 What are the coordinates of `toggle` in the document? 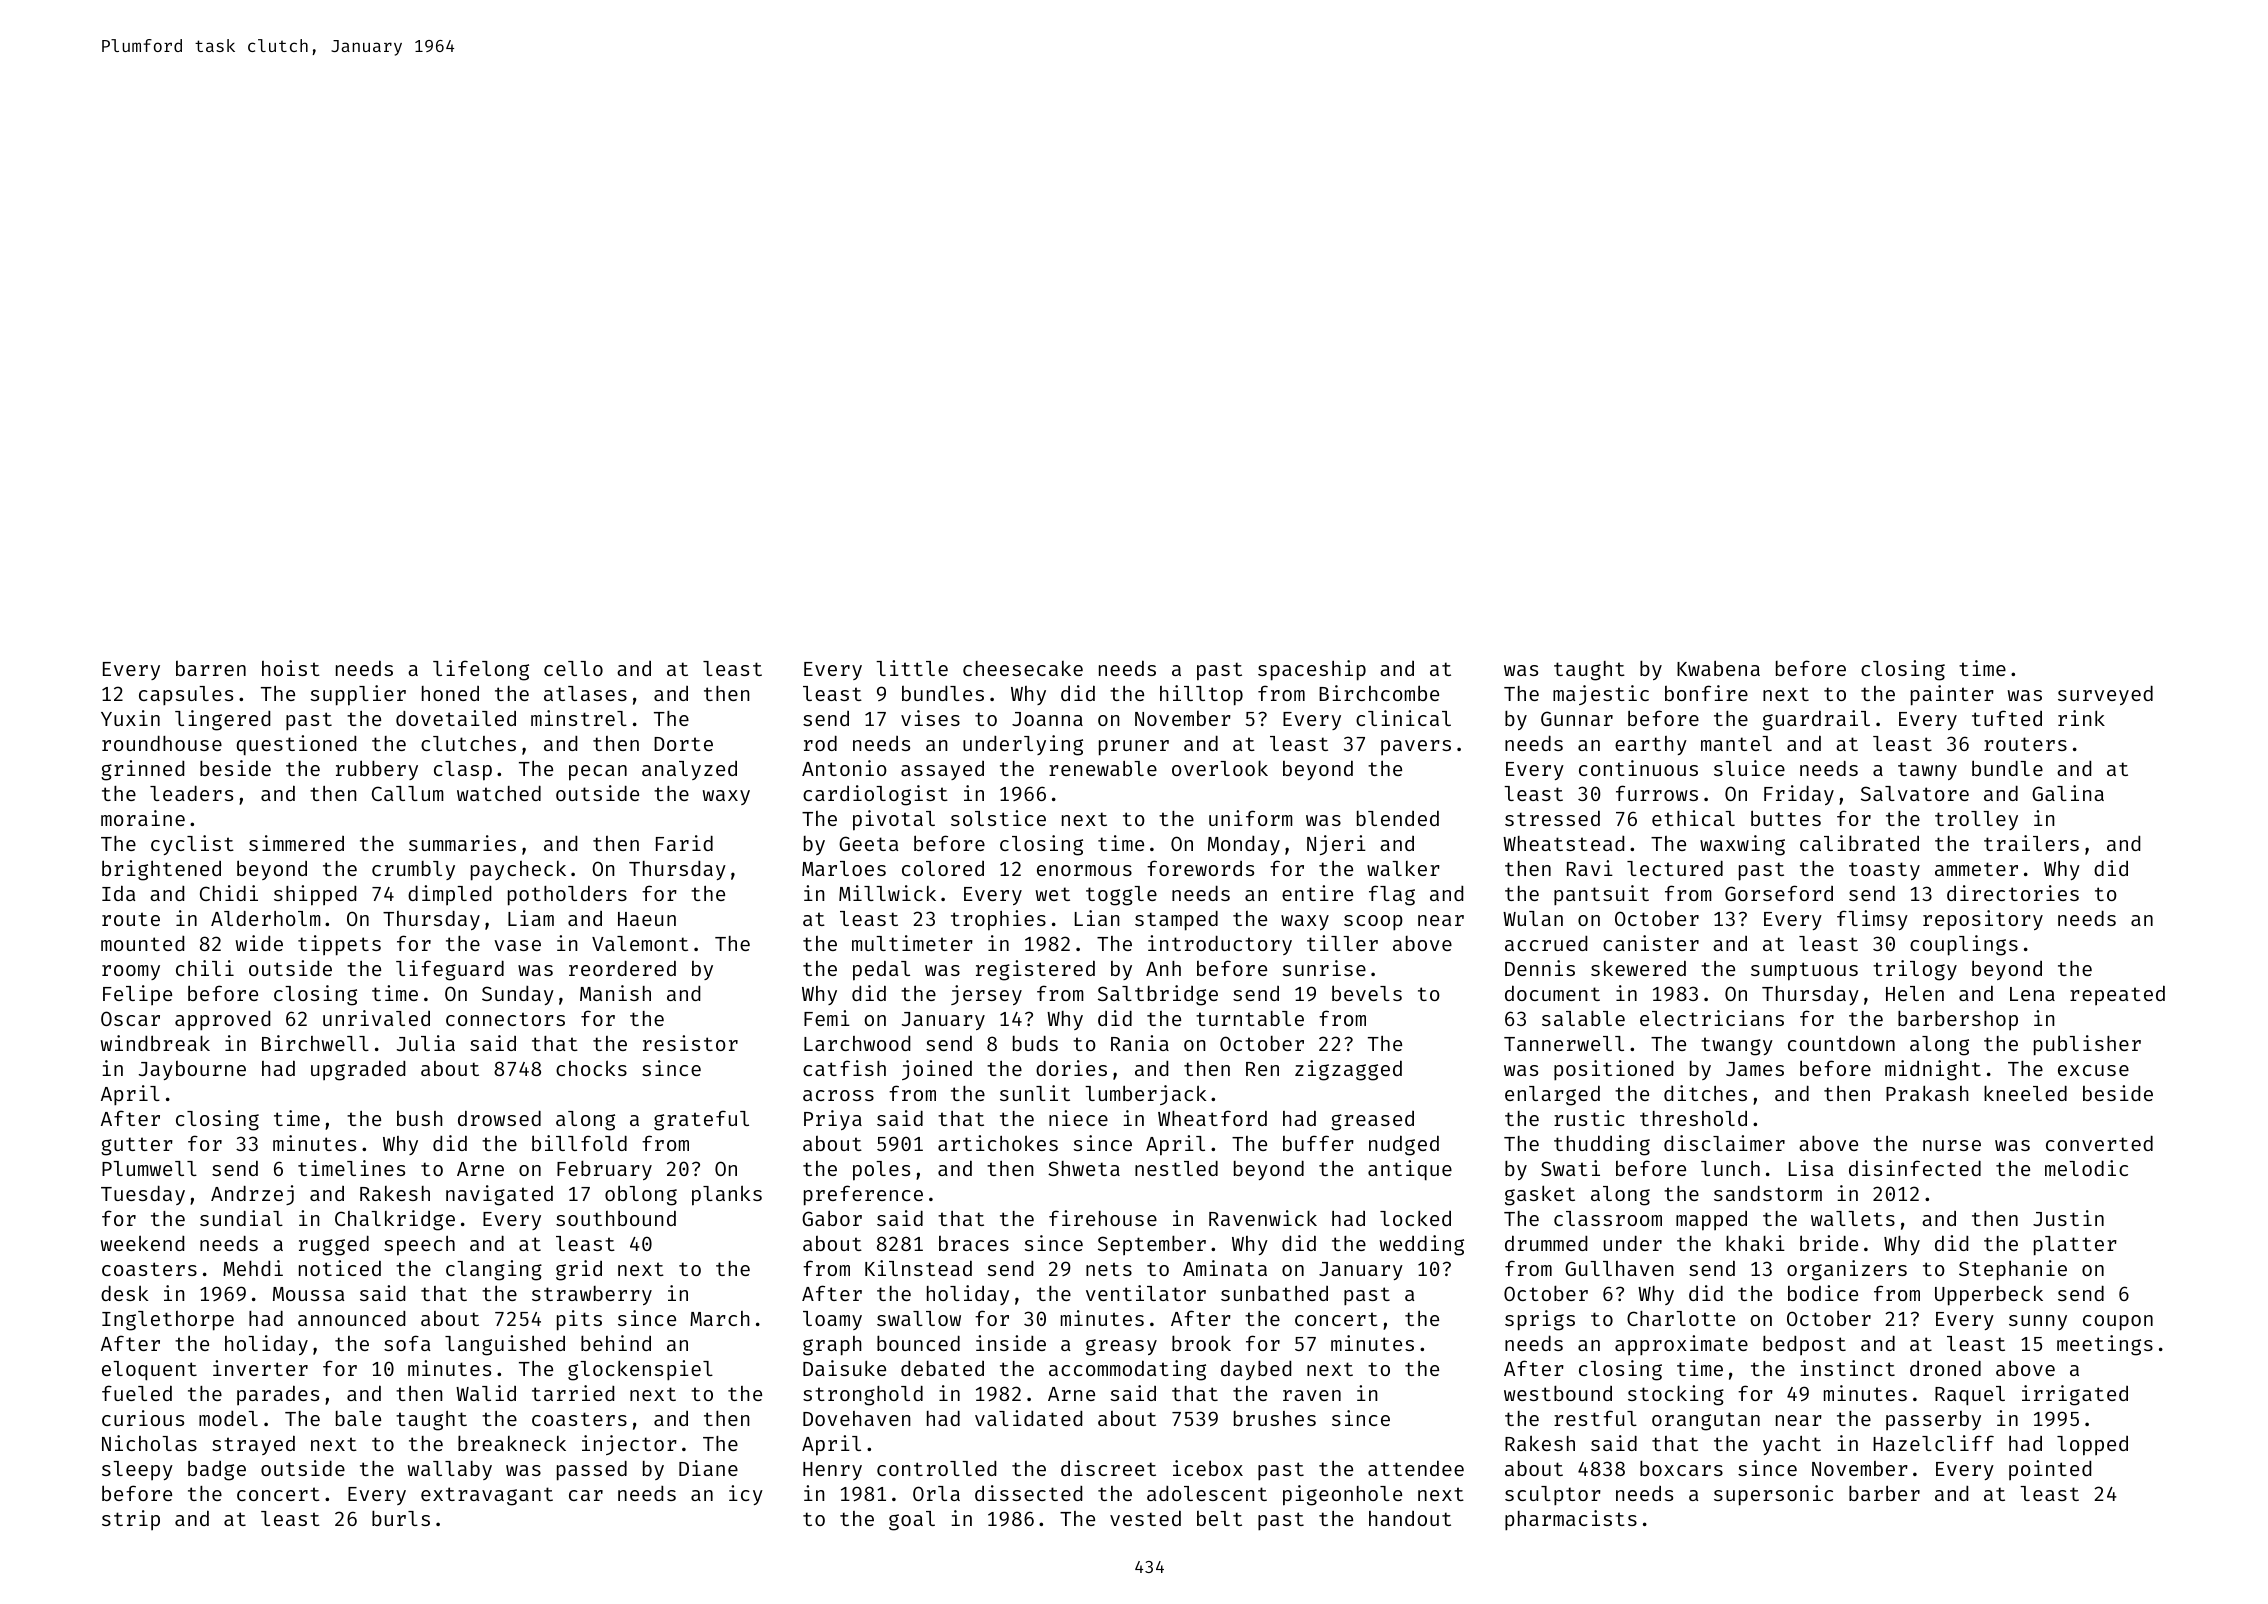 It's located at (1121, 896).
